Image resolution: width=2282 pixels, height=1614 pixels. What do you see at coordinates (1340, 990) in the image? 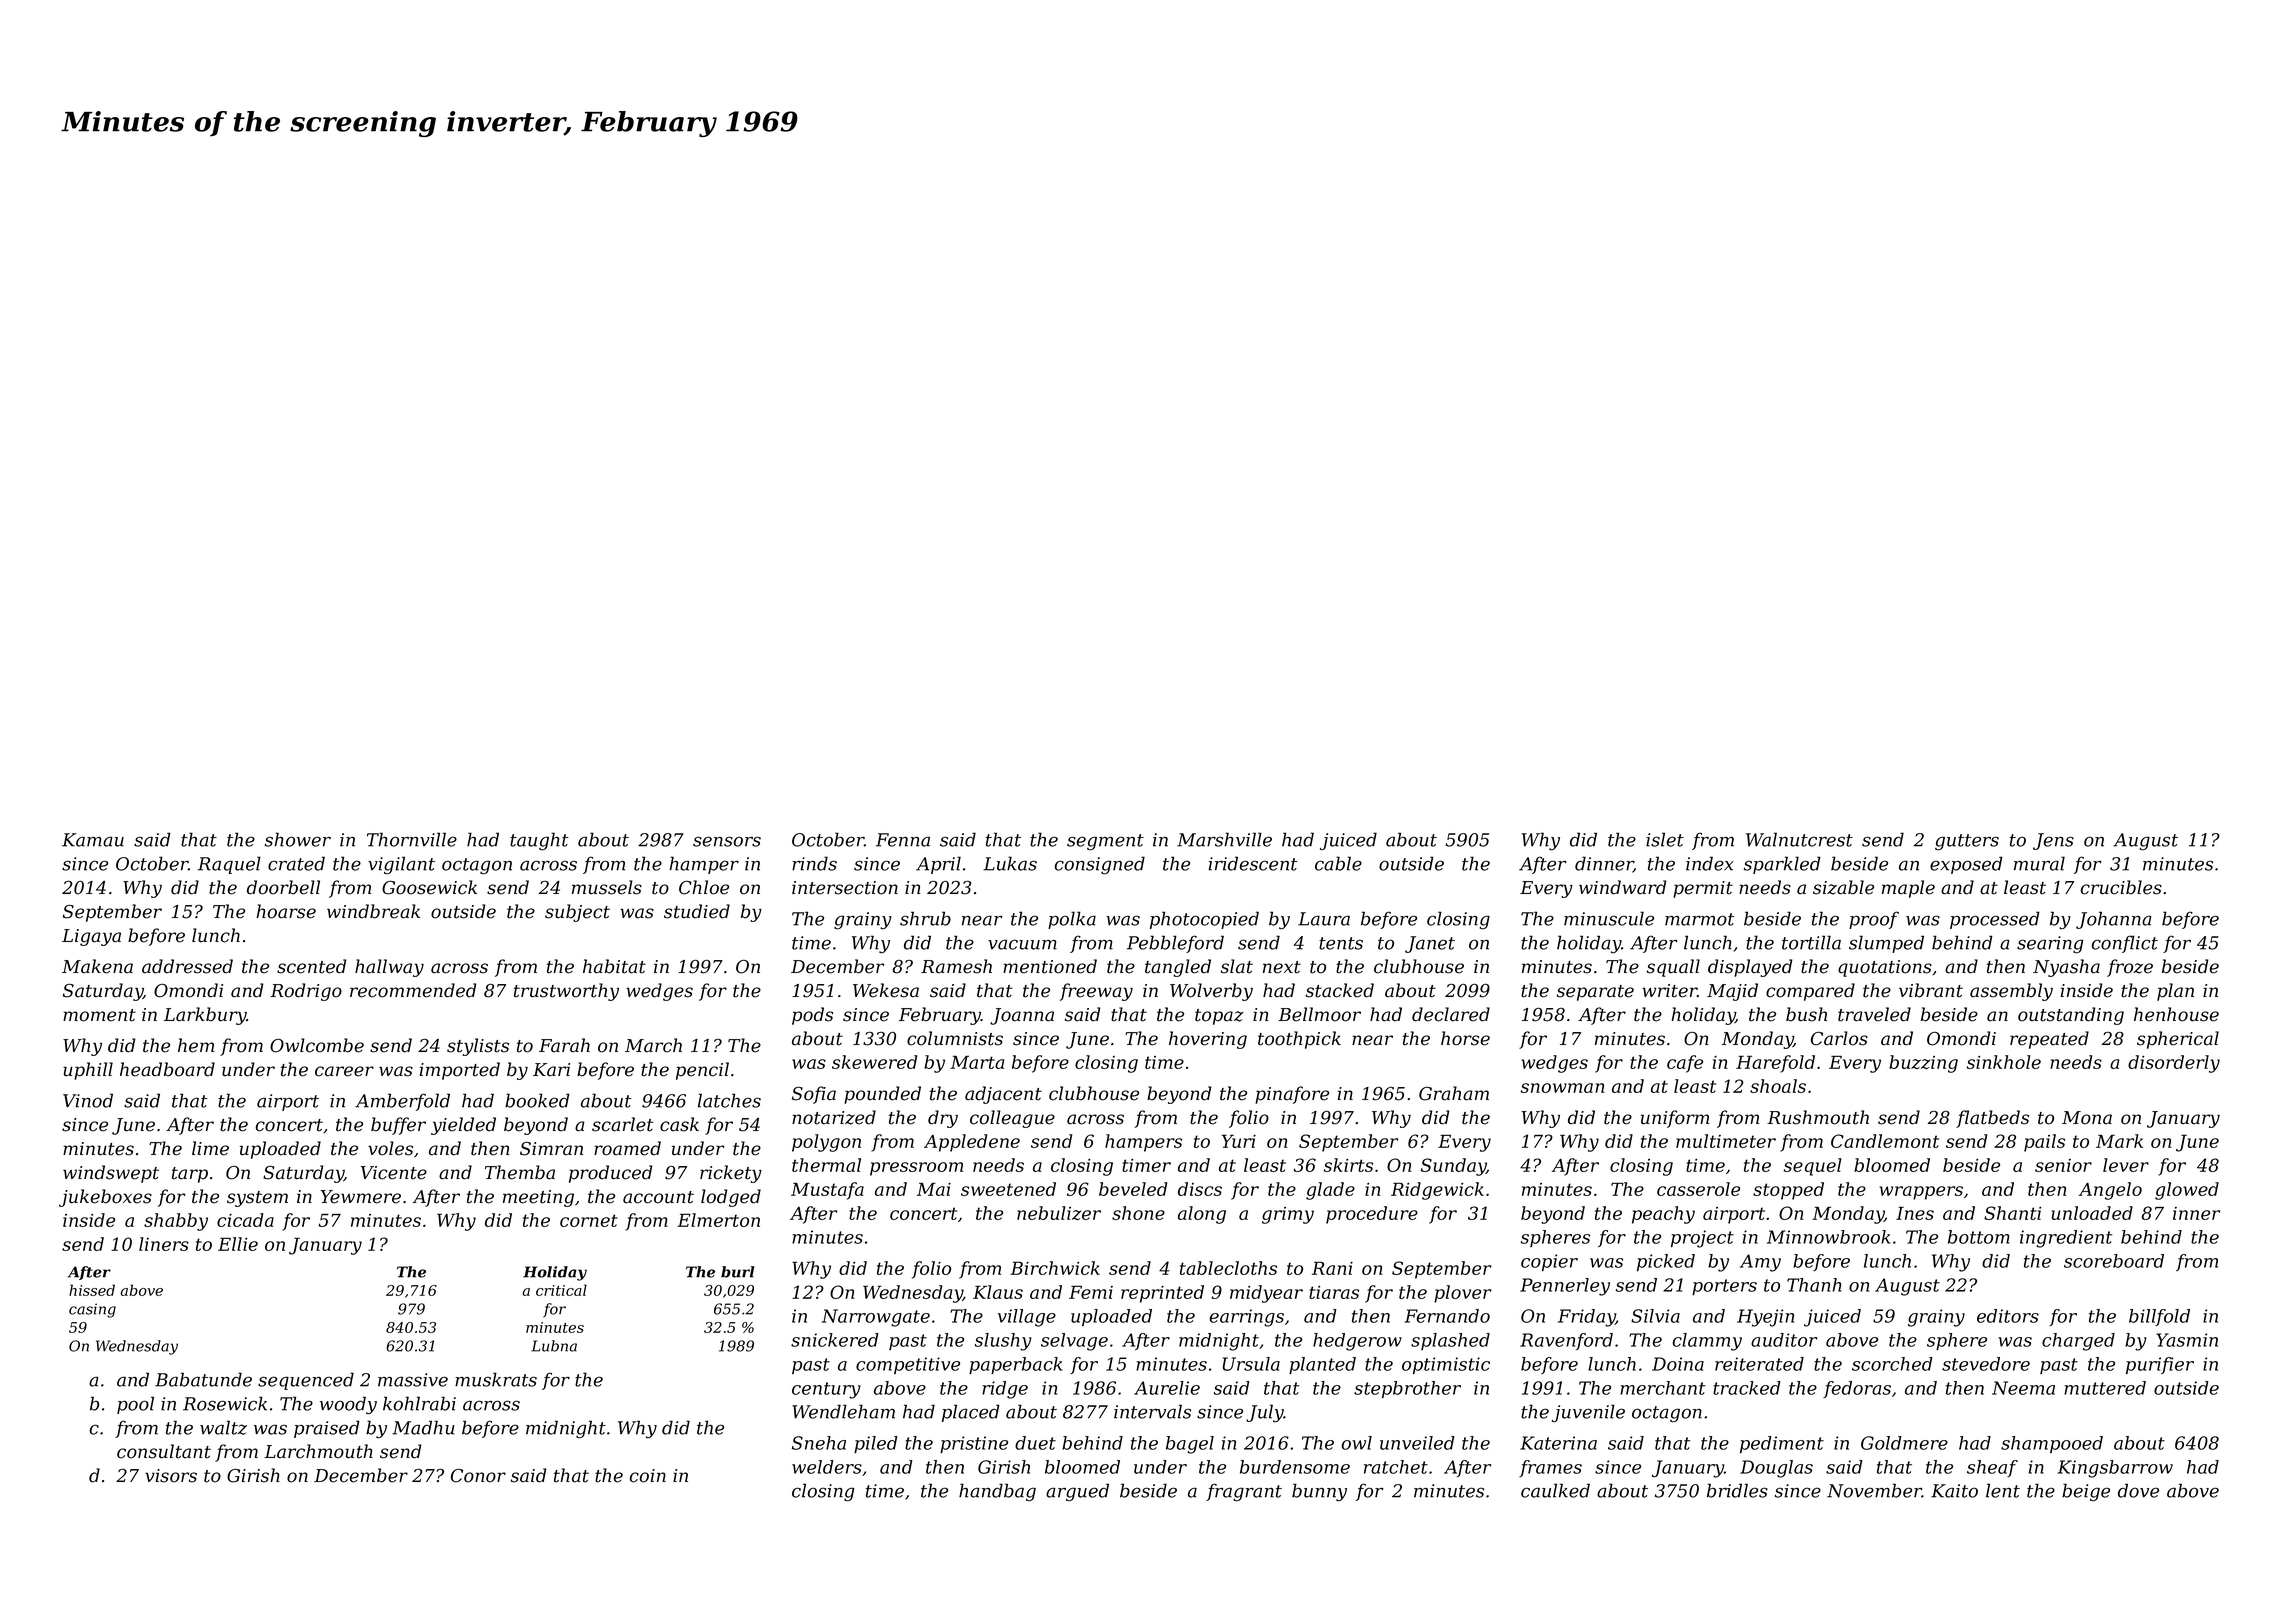
I see `stacked` at bounding box center [1340, 990].
